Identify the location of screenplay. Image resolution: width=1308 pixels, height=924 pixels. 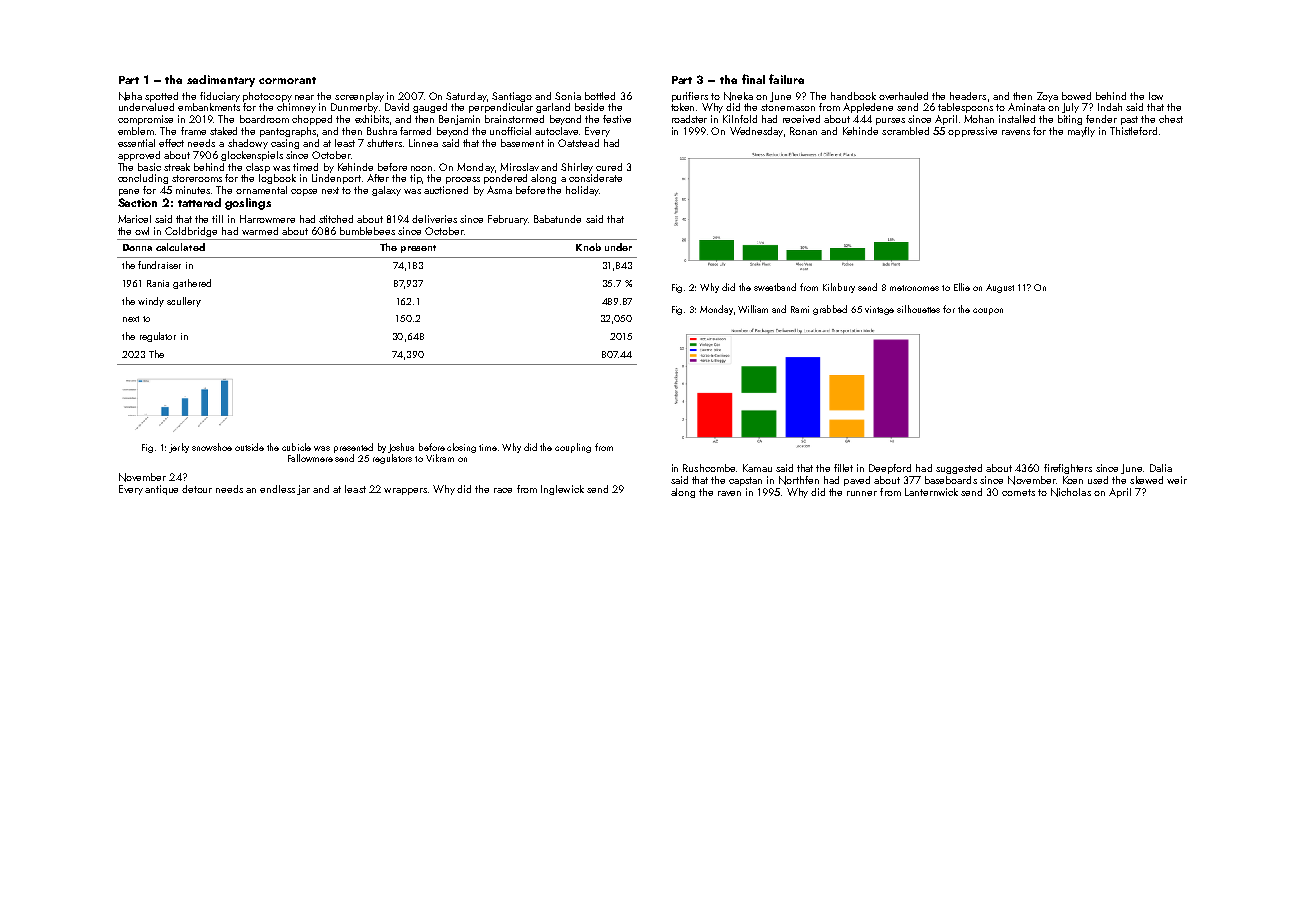
(359, 97).
